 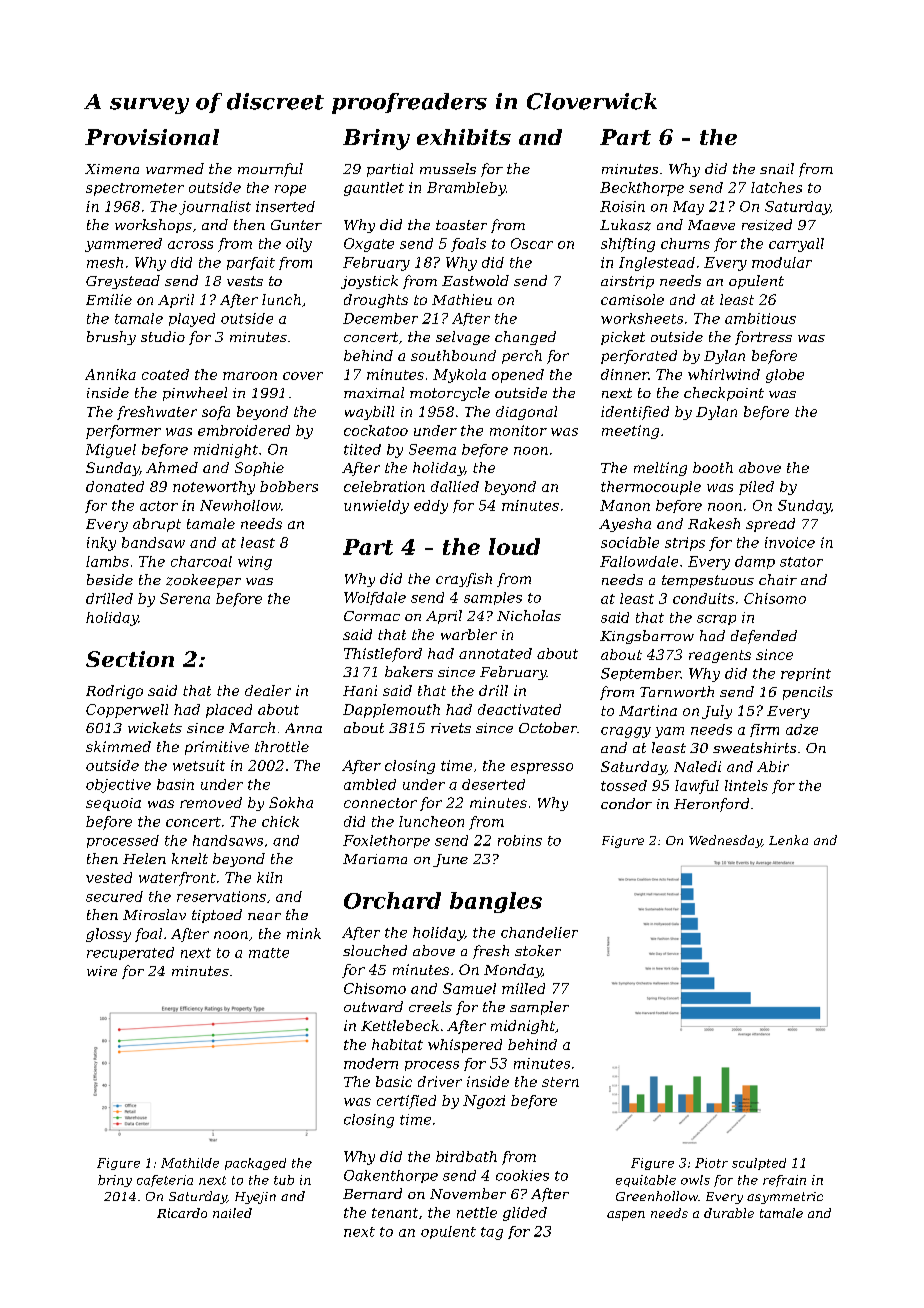 I want to click on Section, so click(x=130, y=659).
